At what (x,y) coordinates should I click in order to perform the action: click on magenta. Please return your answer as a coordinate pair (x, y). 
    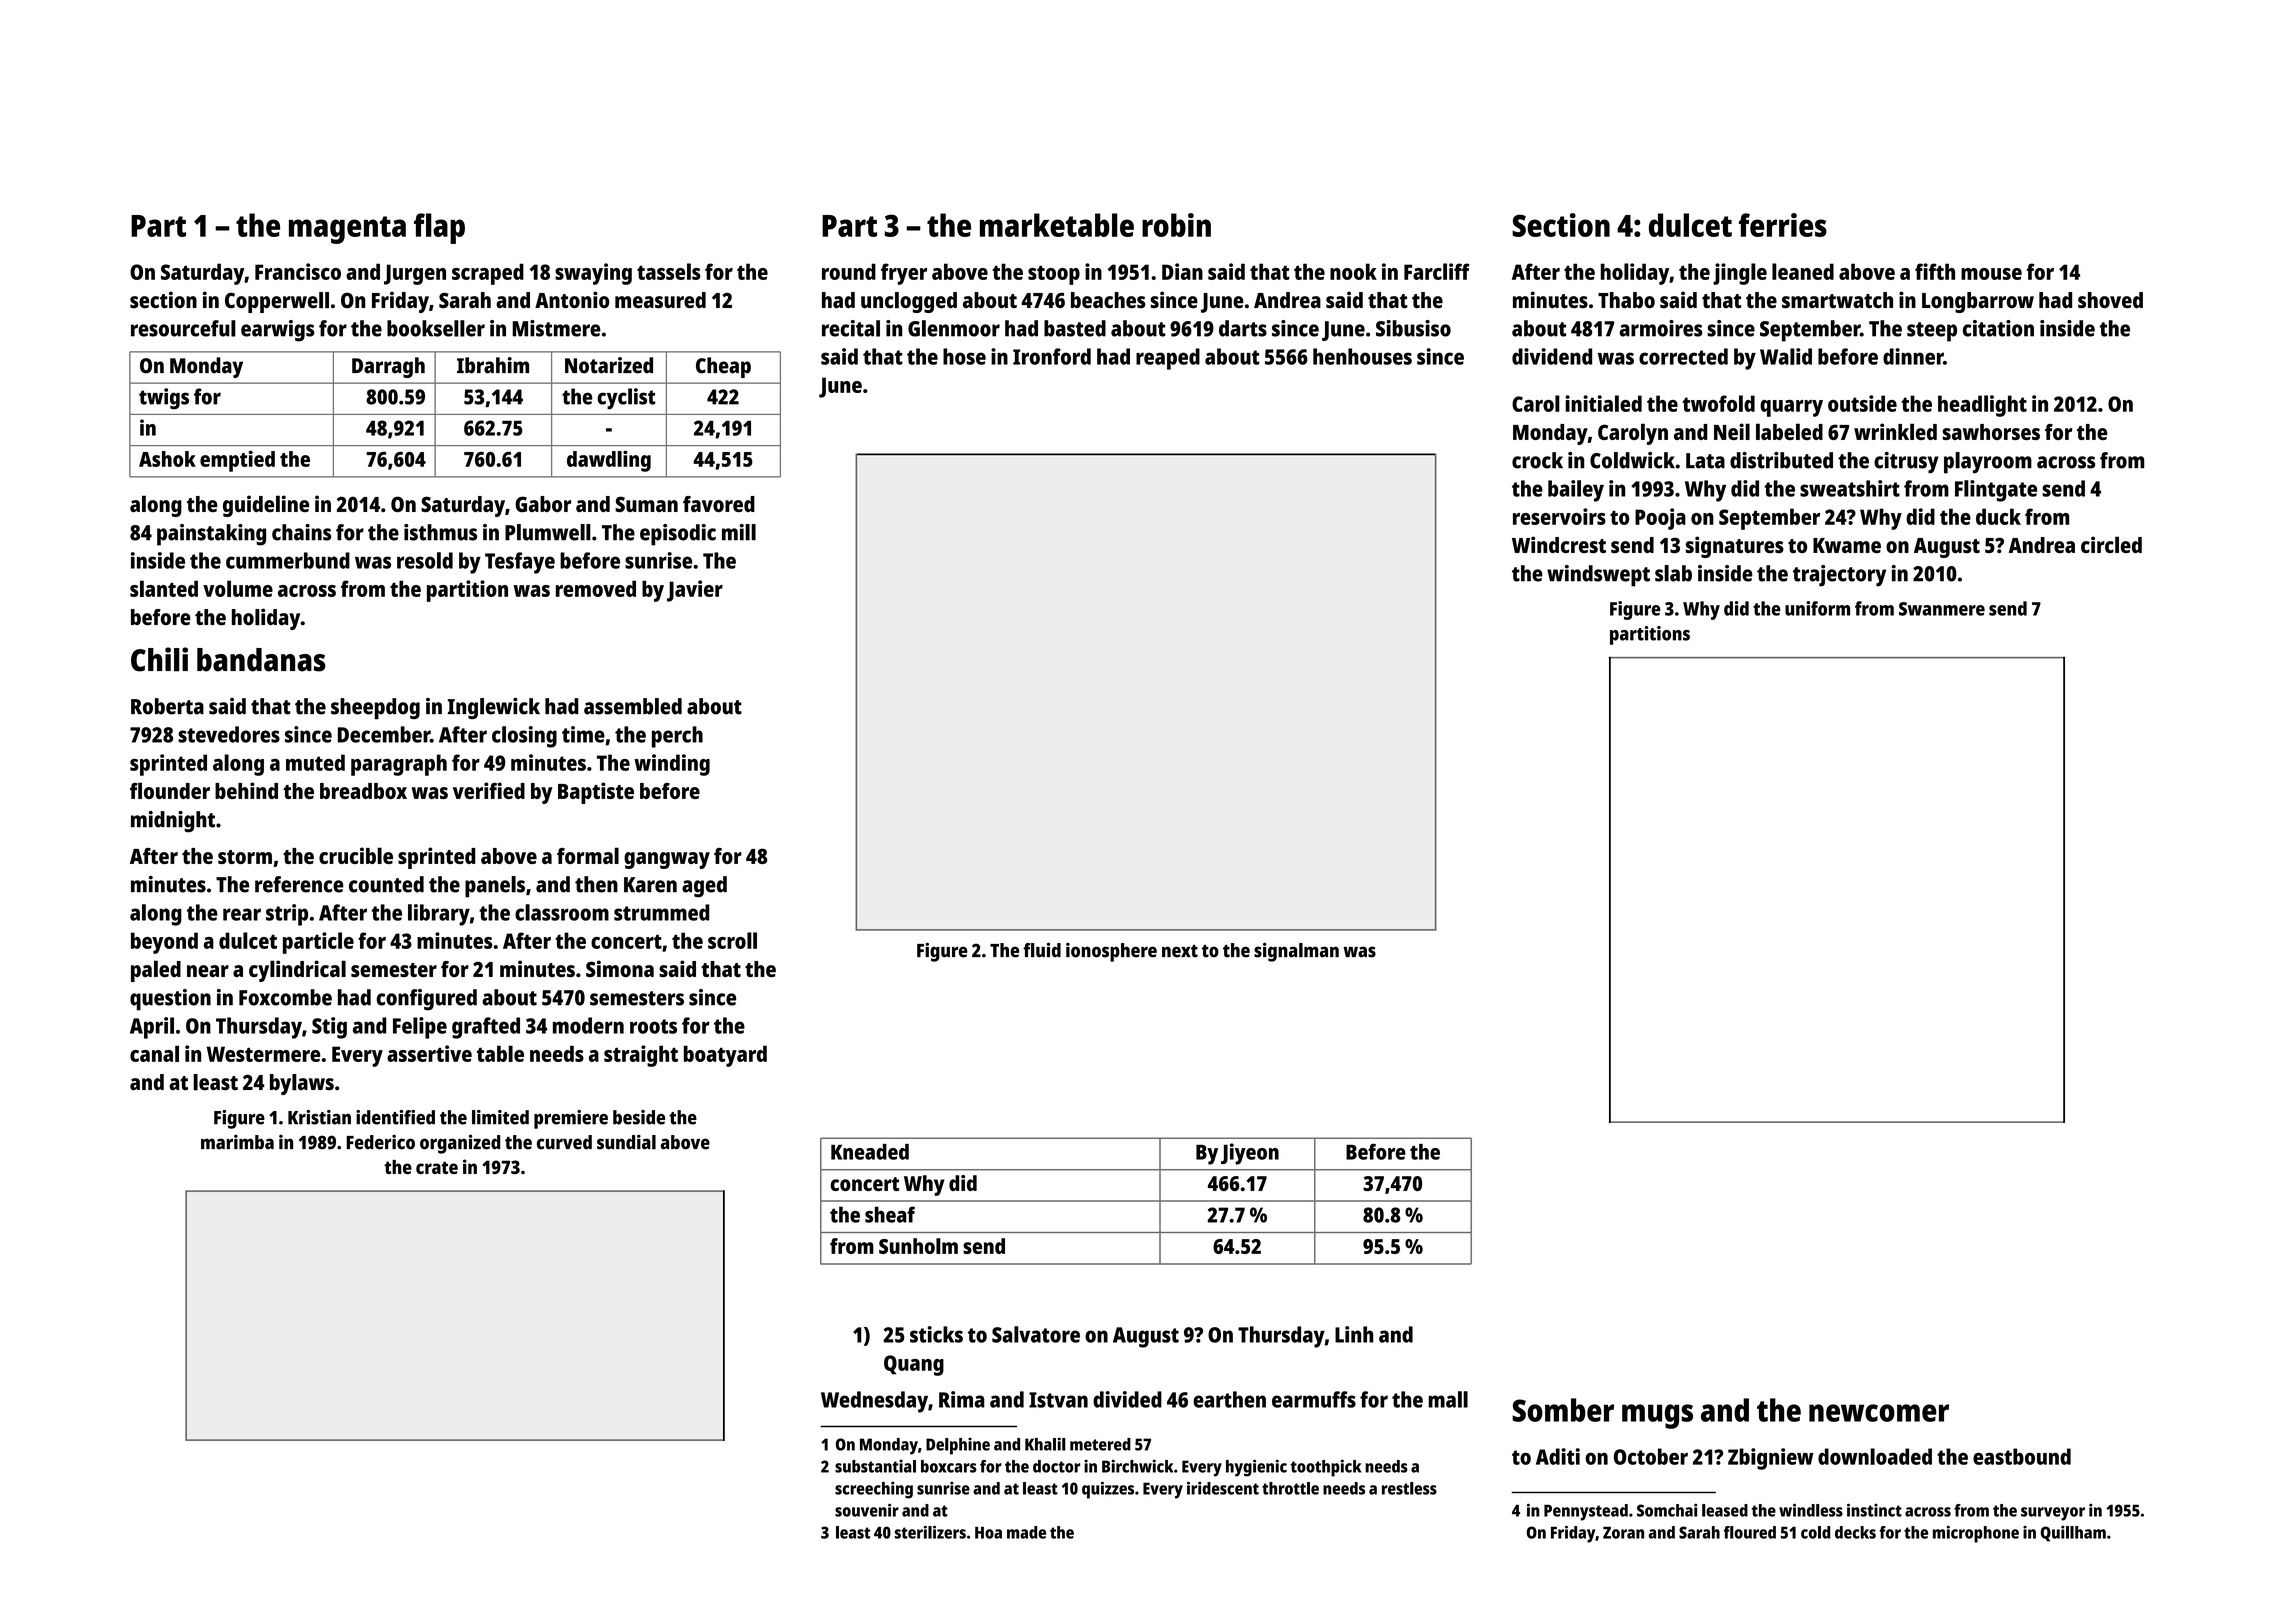
    Looking at the image, I should click on (347, 230).
